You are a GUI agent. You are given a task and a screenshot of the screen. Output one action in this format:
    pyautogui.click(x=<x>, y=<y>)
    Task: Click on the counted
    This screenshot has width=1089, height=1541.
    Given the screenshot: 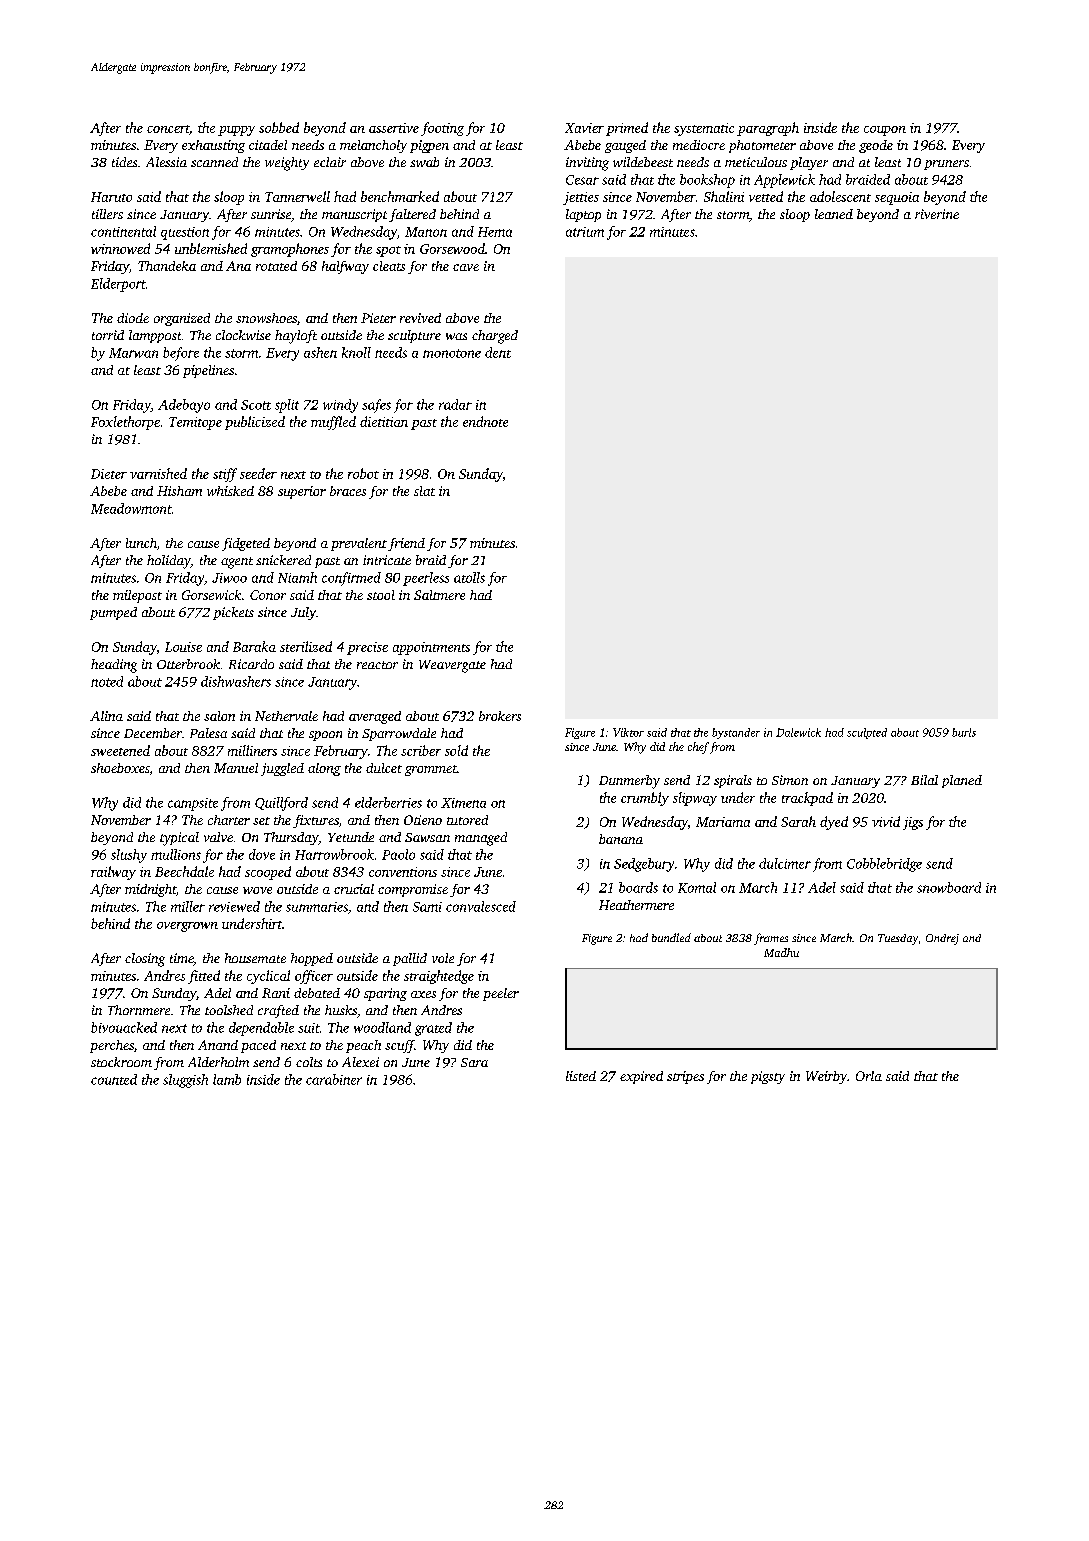 What is the action you would take?
    pyautogui.click(x=114, y=1079)
